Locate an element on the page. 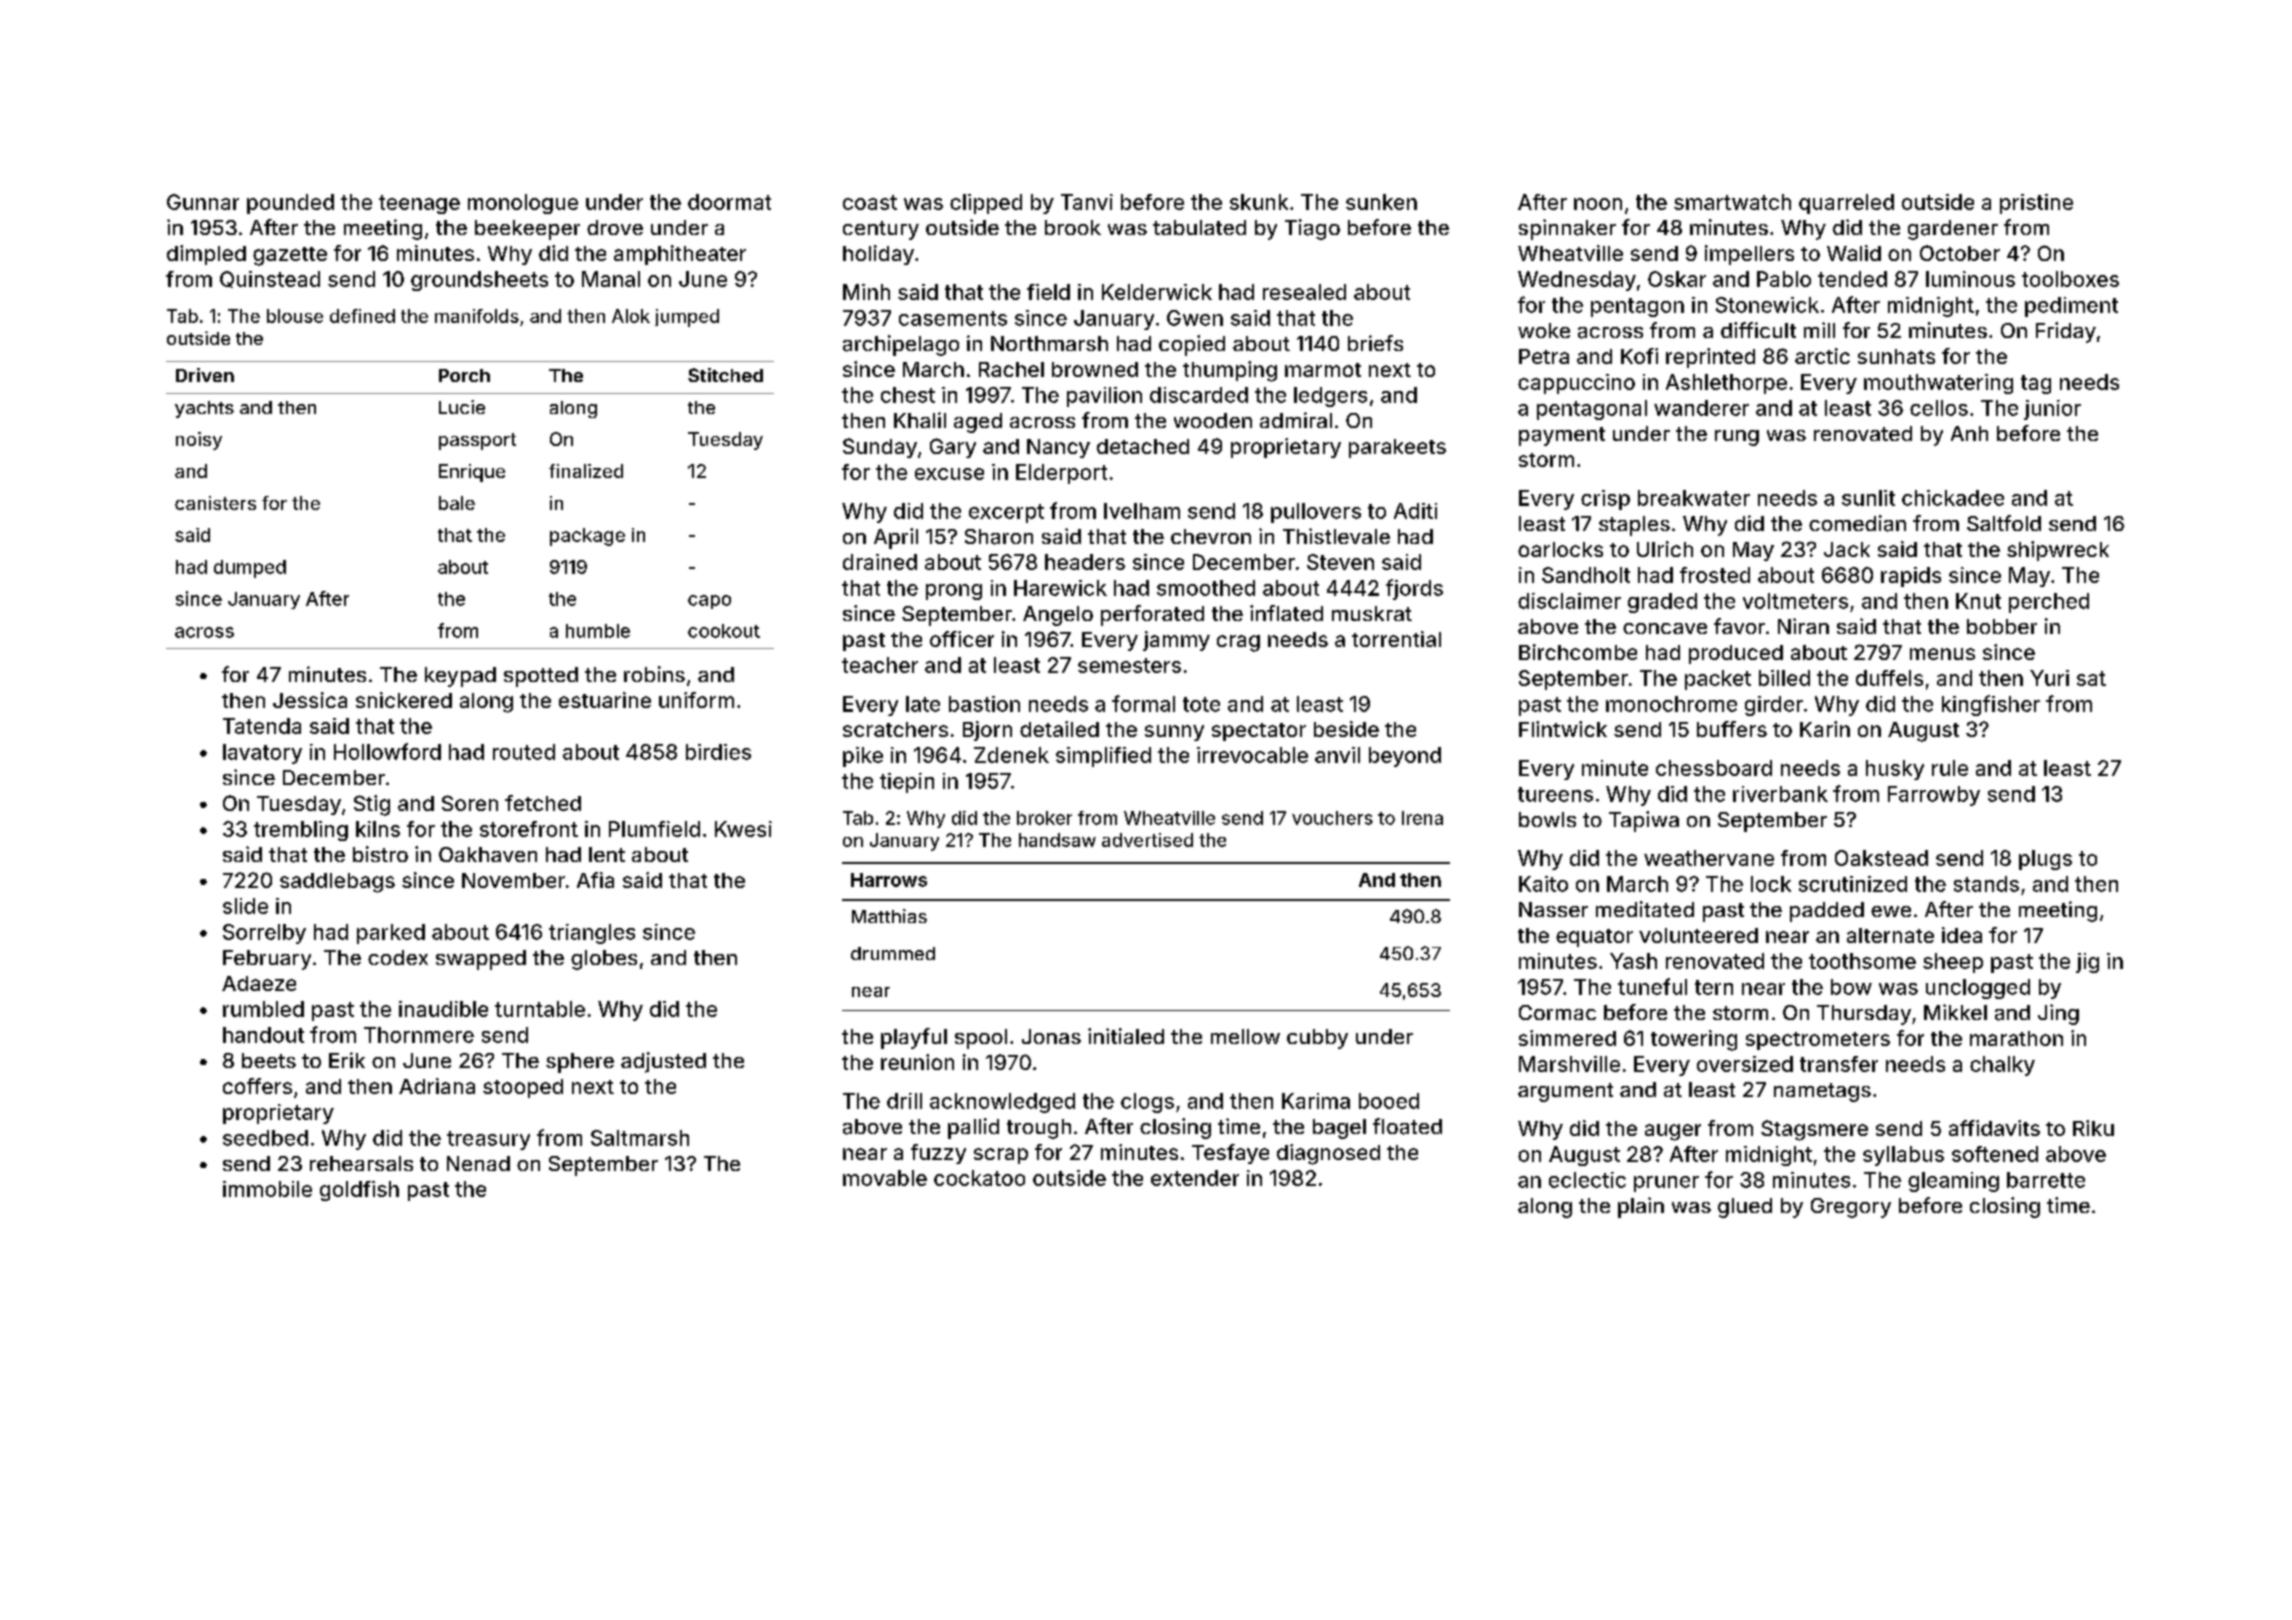 The image size is (2292, 1620). junior is located at coordinates (2052, 410).
